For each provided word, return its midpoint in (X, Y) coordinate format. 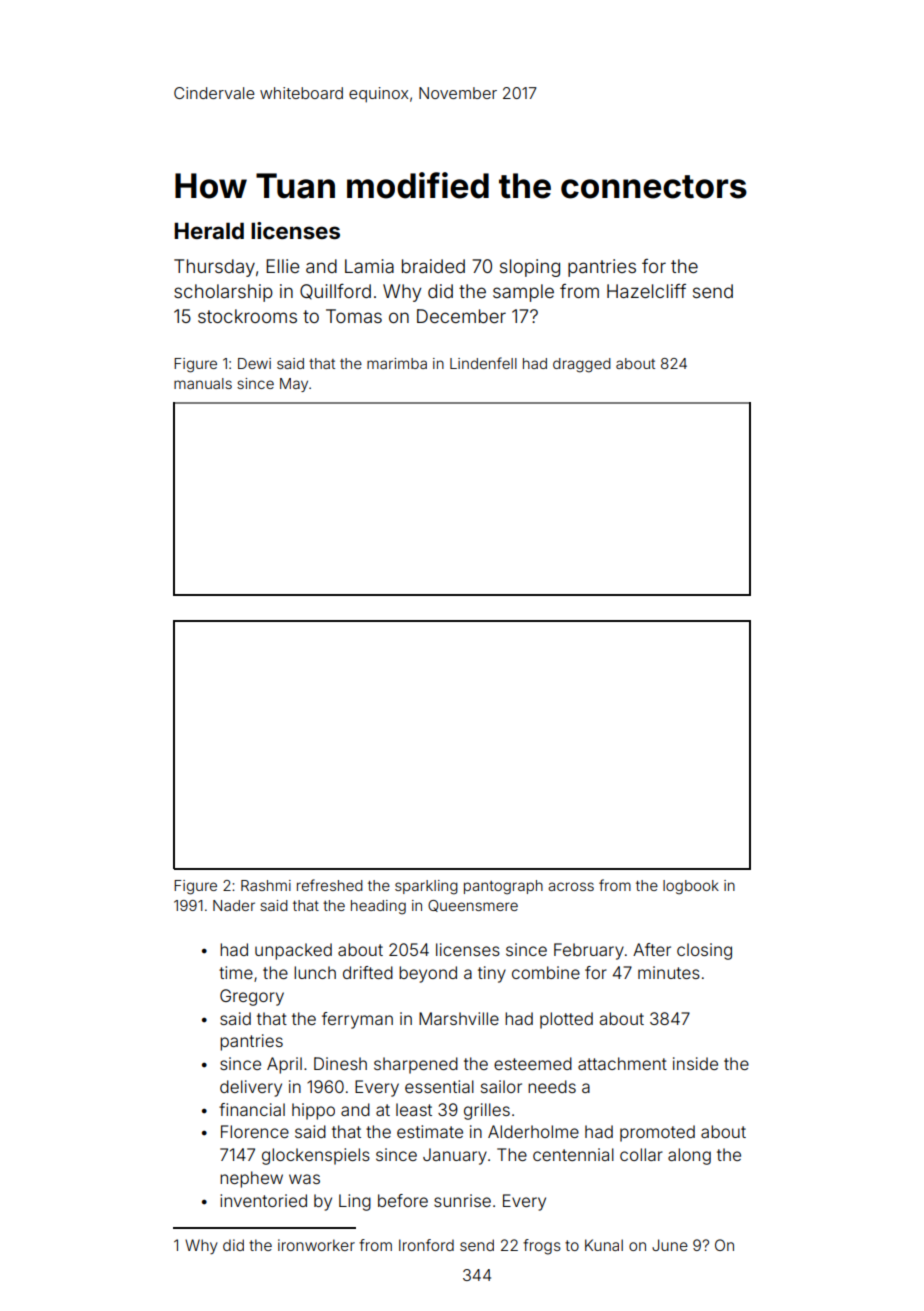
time (236, 972)
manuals (203, 383)
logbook (691, 887)
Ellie (283, 266)
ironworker (316, 1245)
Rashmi (266, 885)
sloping (530, 268)
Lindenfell (483, 363)
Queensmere (473, 906)
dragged (582, 365)
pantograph (503, 887)
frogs (542, 1247)
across (571, 886)
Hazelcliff (646, 291)
